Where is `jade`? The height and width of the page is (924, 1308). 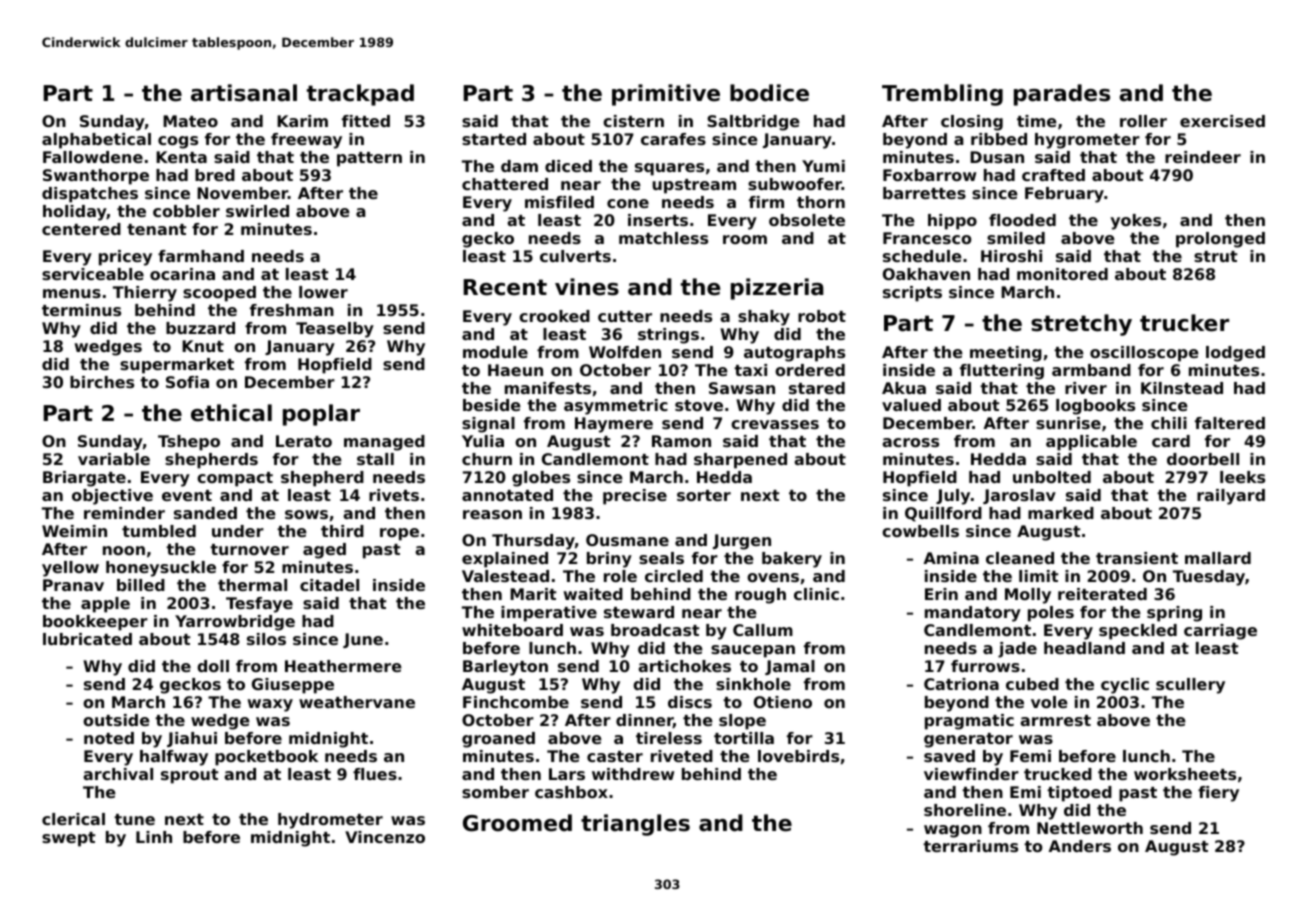 jade is located at coordinates (1017, 650).
